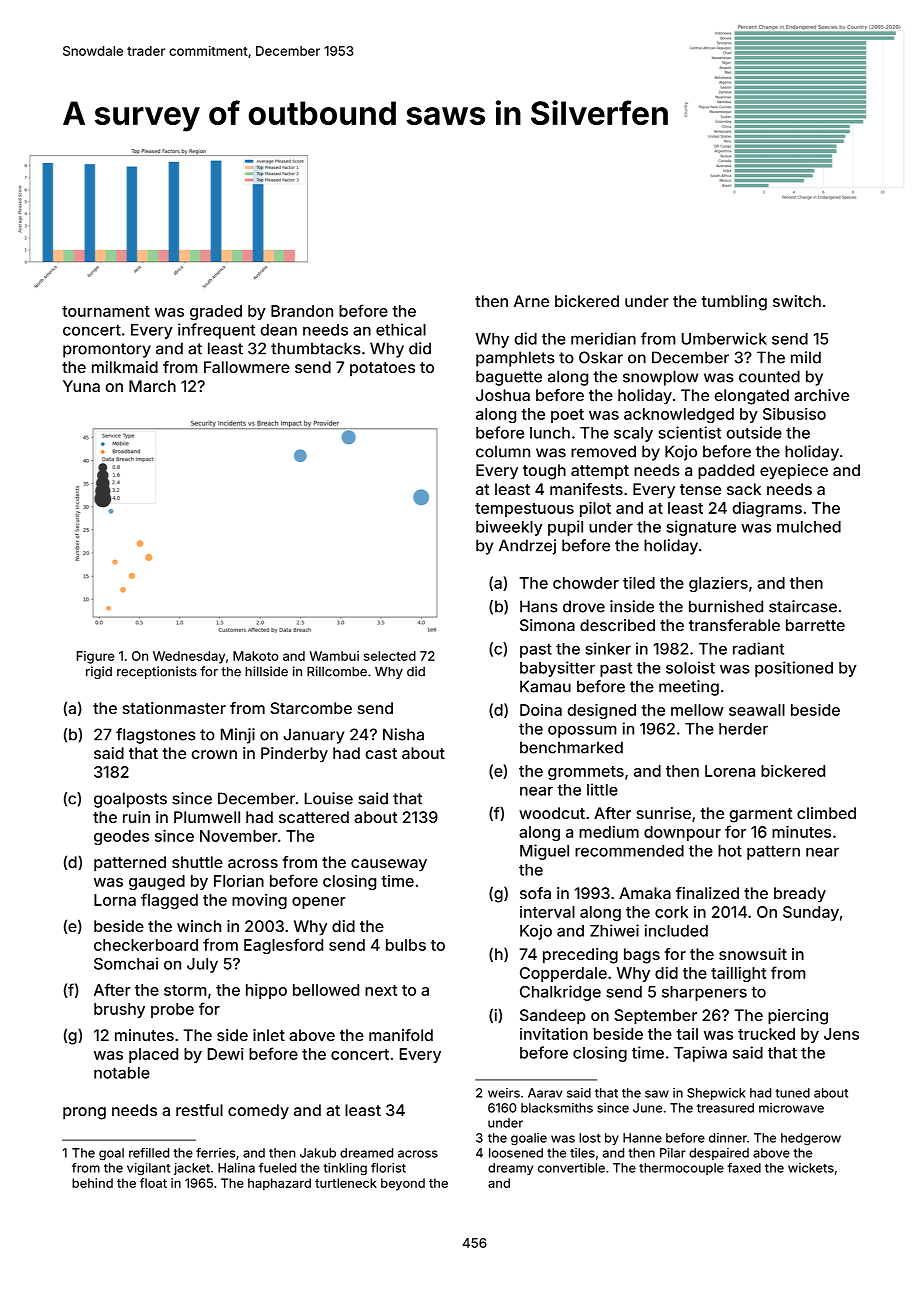 The height and width of the screenshot is (1308, 924). Describe the element at coordinates (531, 301) in the screenshot. I see `Arne` at that location.
